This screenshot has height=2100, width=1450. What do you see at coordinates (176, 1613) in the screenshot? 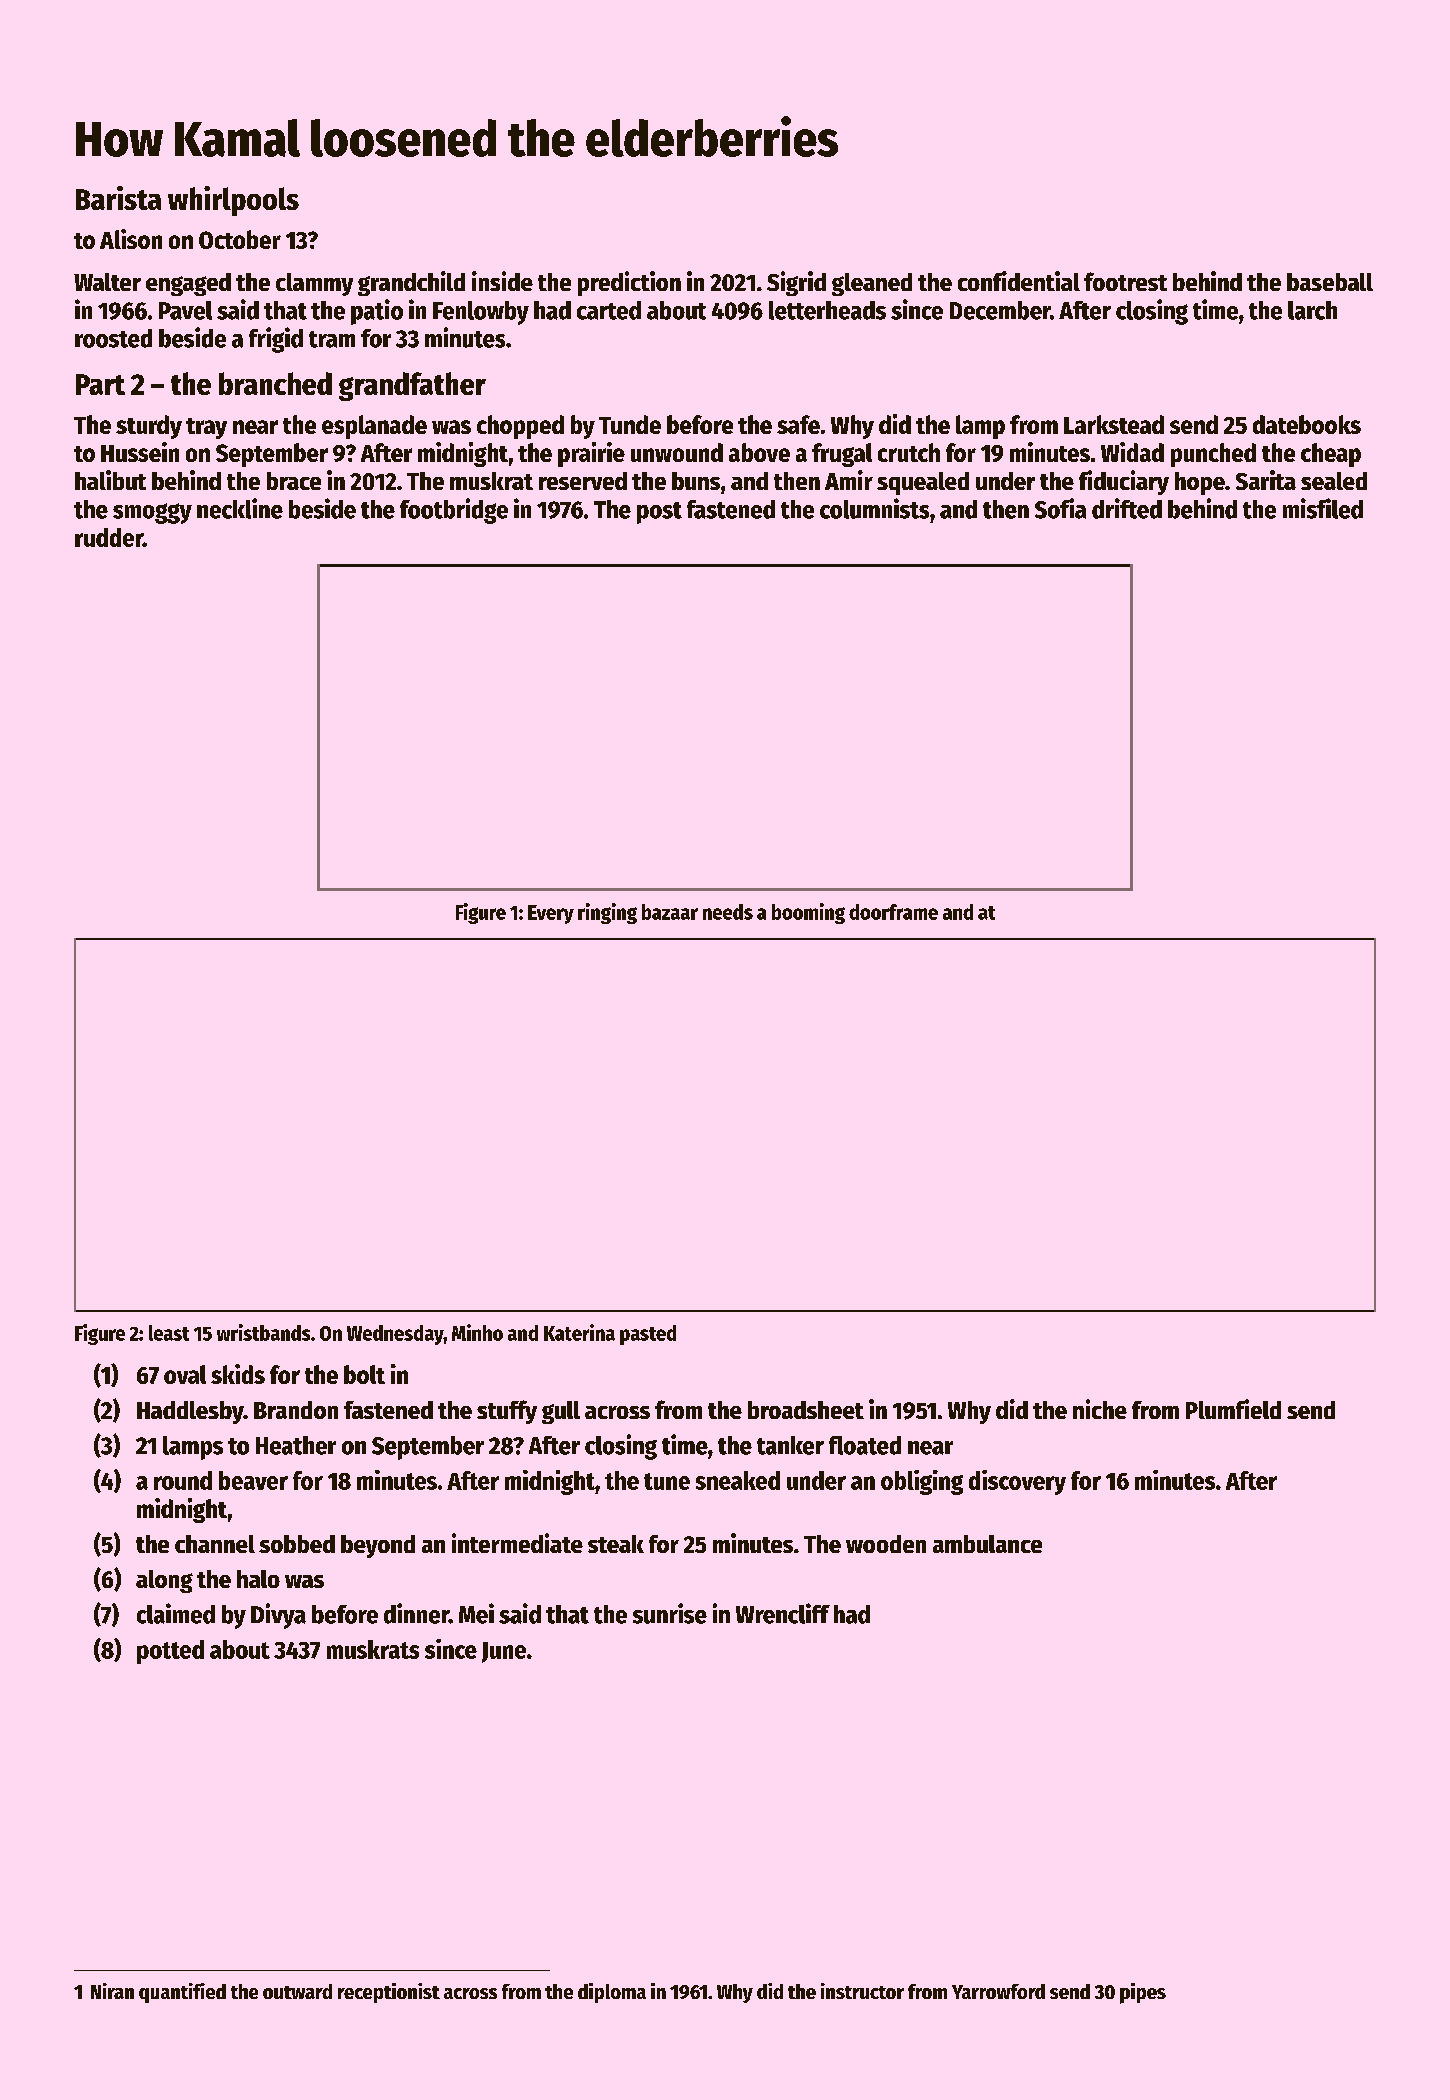
I see `claimed` at bounding box center [176, 1613].
